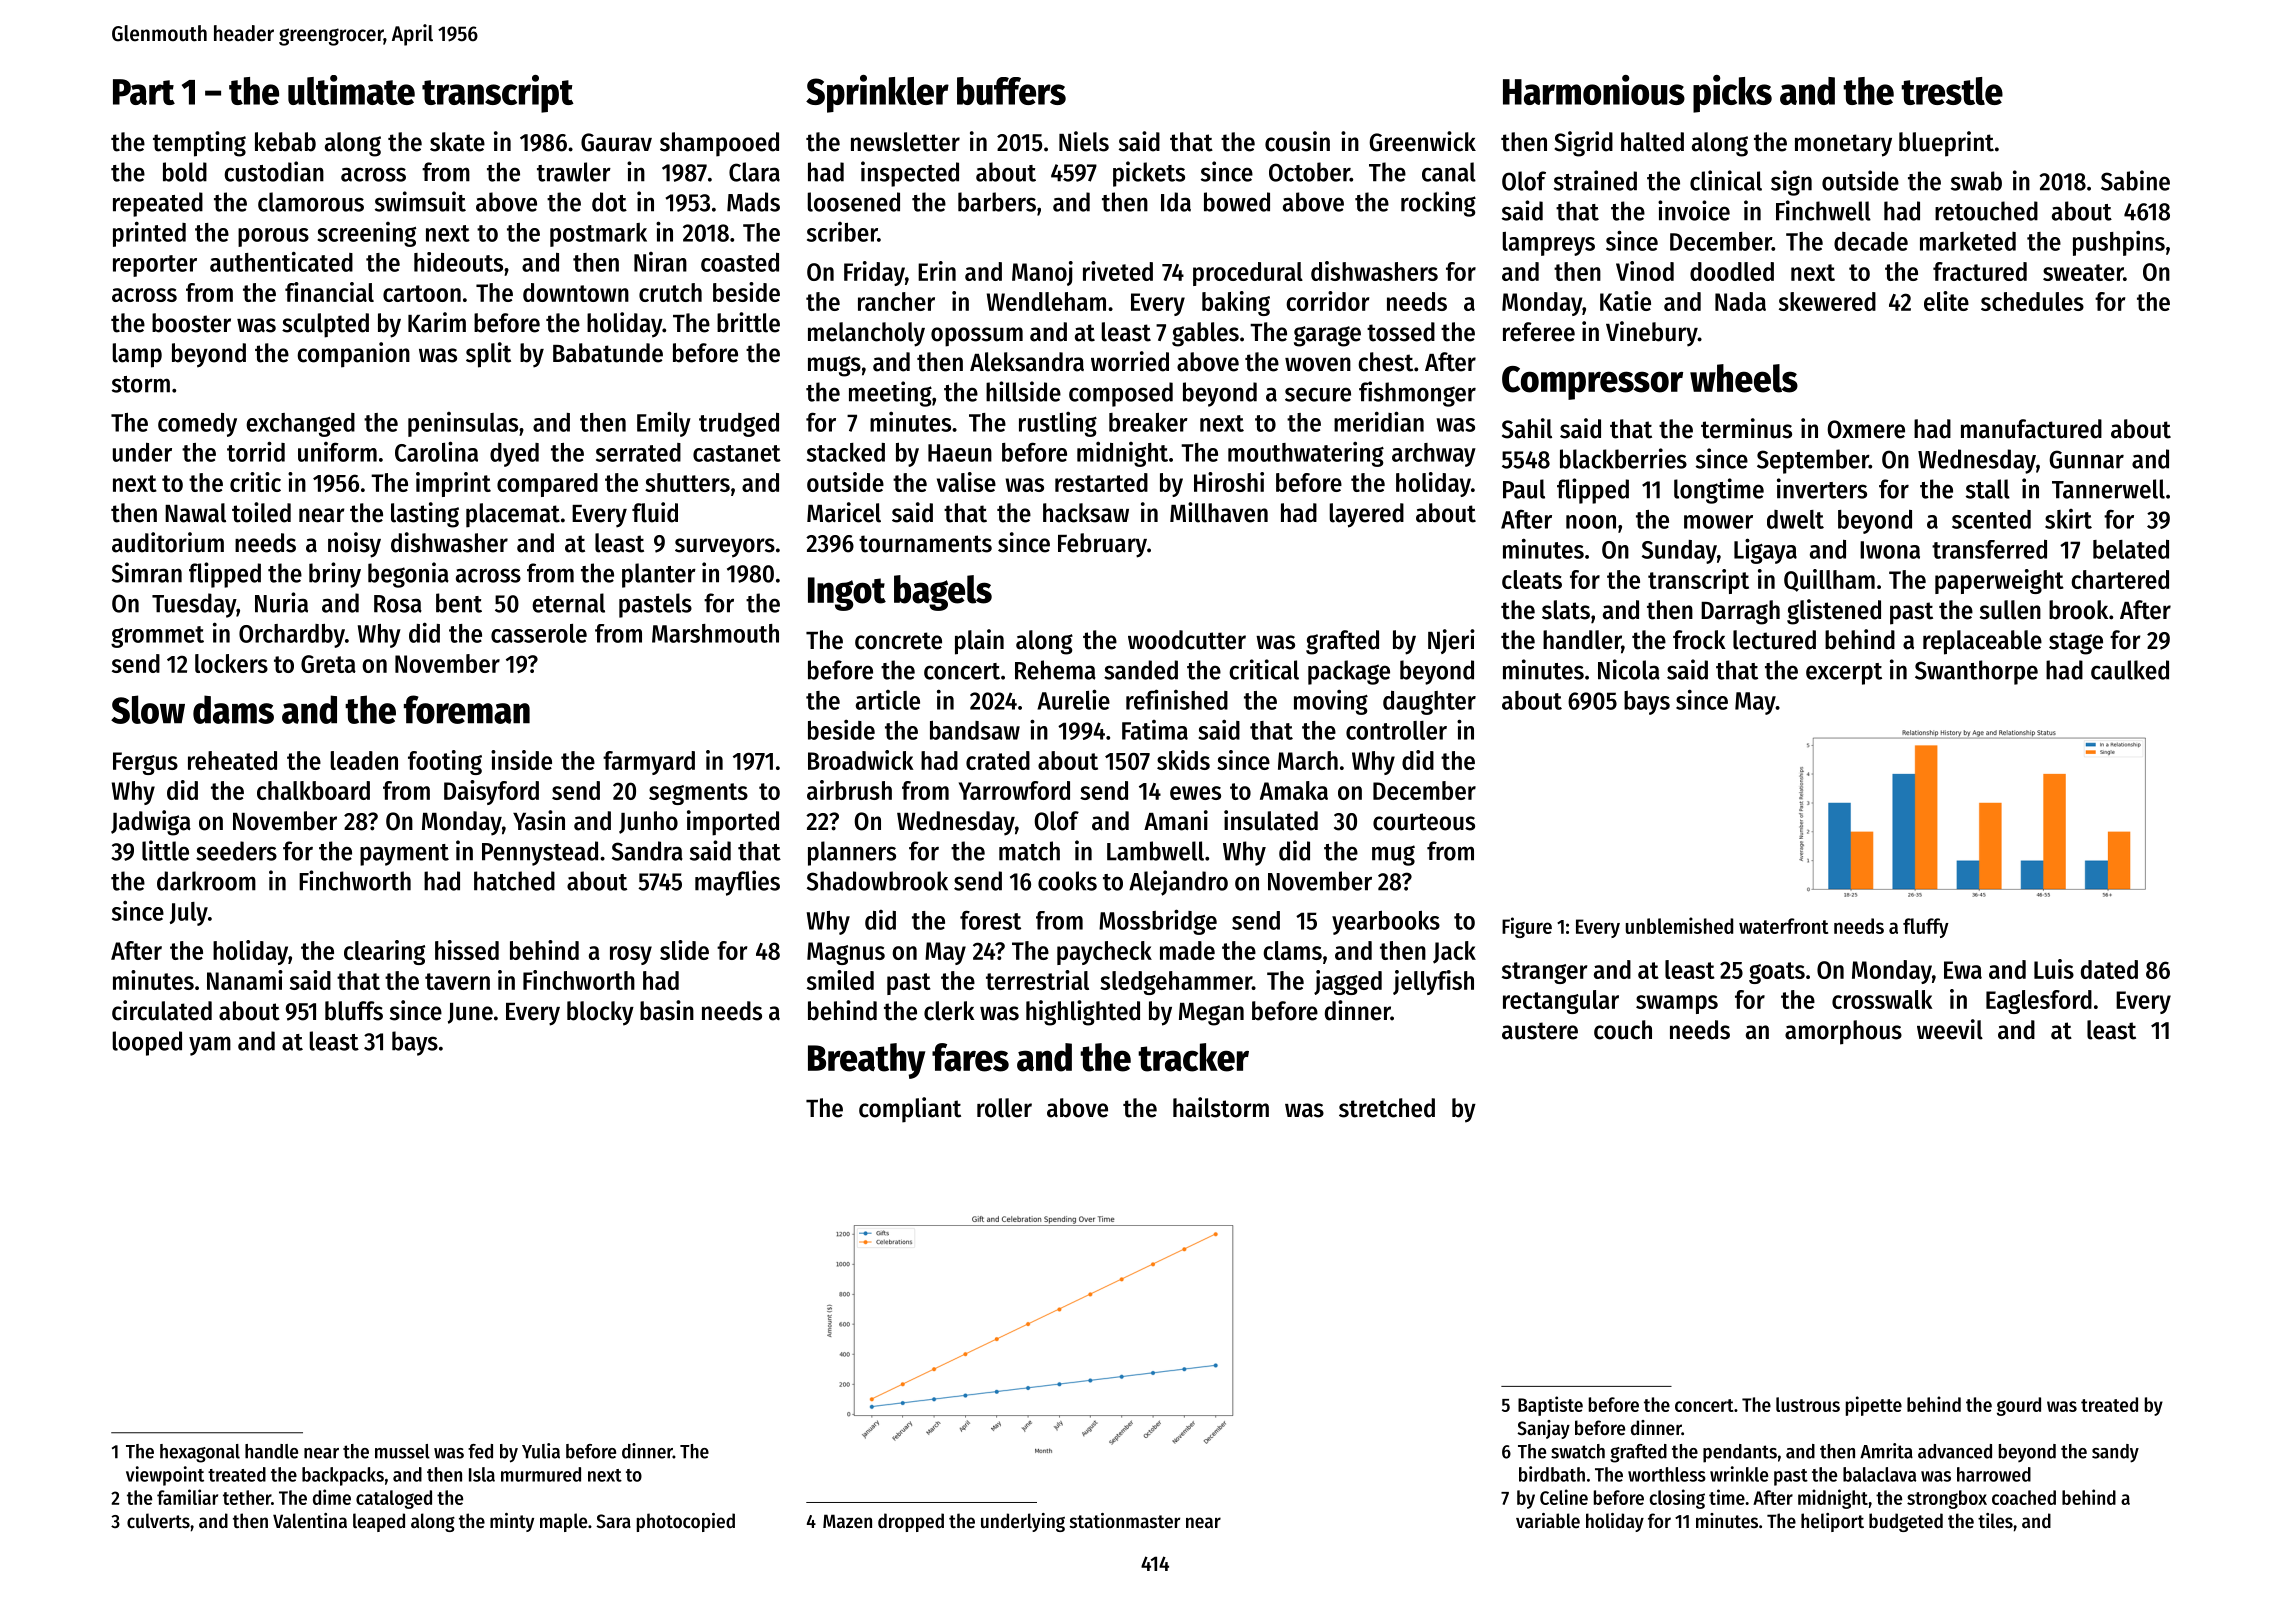 This image has width=2282, height=1614. What do you see at coordinates (1548, 1520) in the image?
I see `variable` at bounding box center [1548, 1520].
